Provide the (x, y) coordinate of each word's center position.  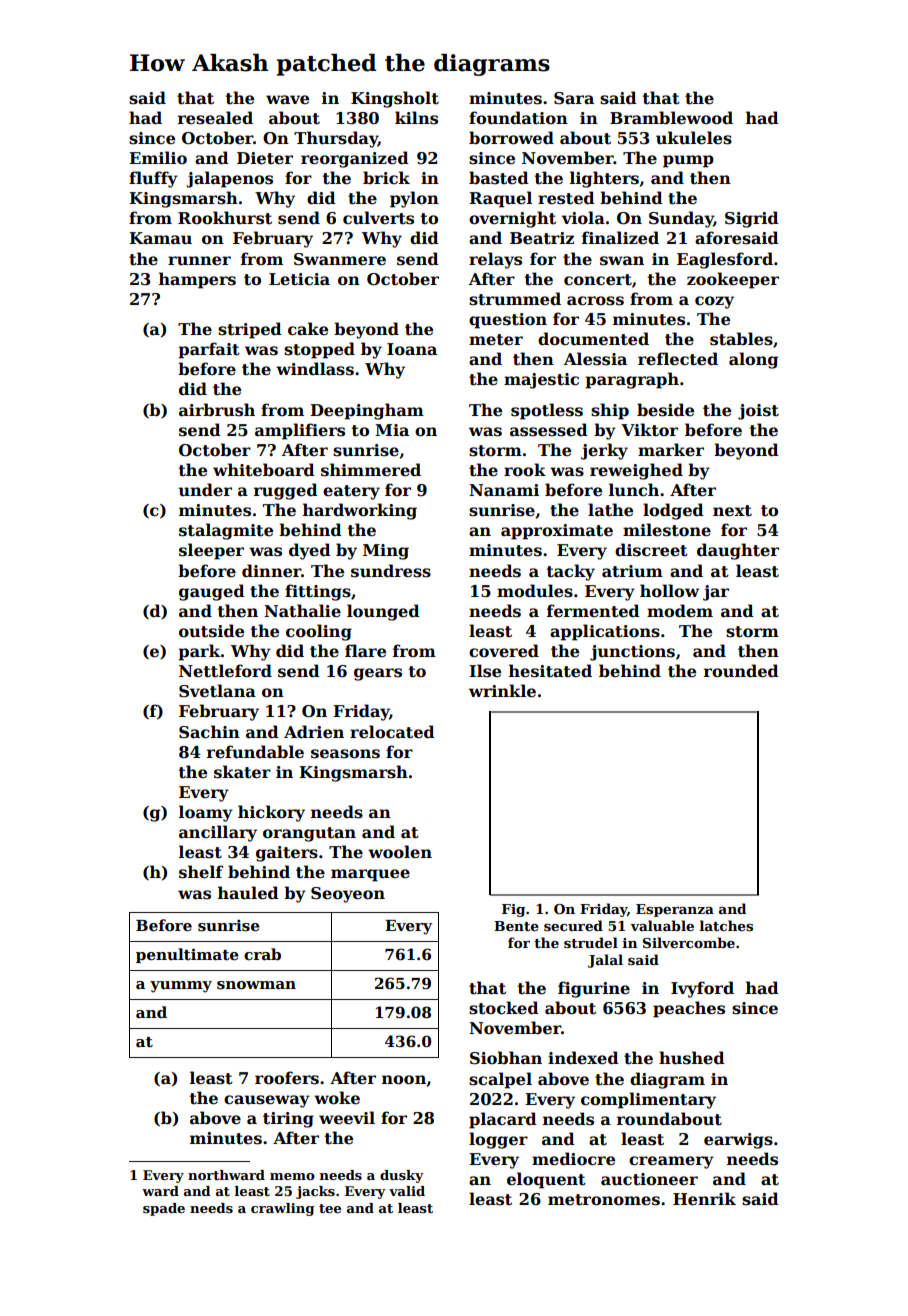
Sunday (681, 219)
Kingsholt (395, 99)
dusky (402, 1176)
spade (164, 1209)
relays (495, 260)
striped (250, 330)
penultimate (187, 955)
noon (404, 1080)
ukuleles (694, 138)
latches (726, 925)
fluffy (153, 179)
